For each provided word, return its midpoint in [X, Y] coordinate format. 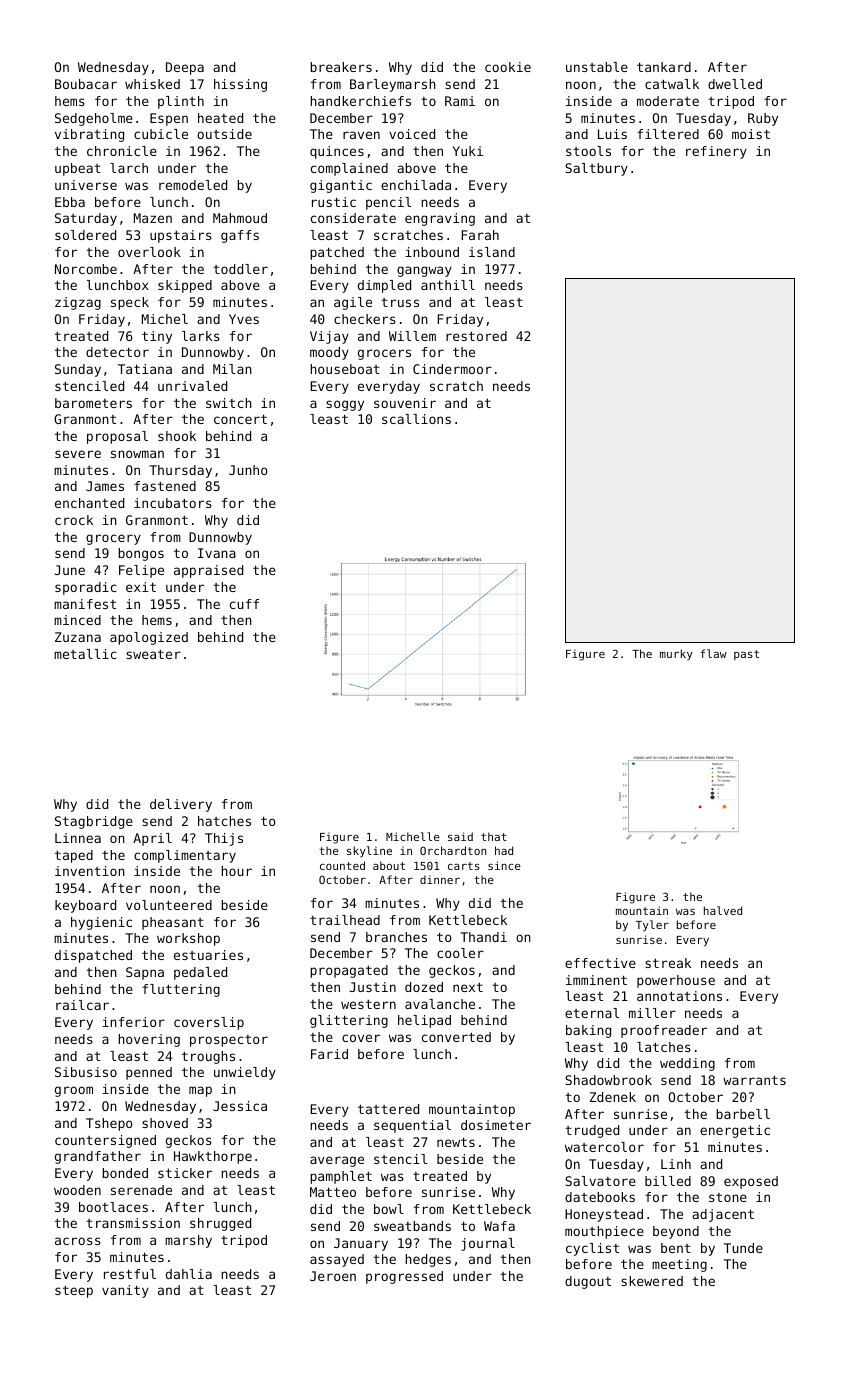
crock [74, 520]
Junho [248, 470]
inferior [133, 1022]
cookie [508, 67]
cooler [460, 953]
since [504, 865]
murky [676, 654]
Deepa [185, 68]
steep [74, 1292]
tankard [664, 67]
